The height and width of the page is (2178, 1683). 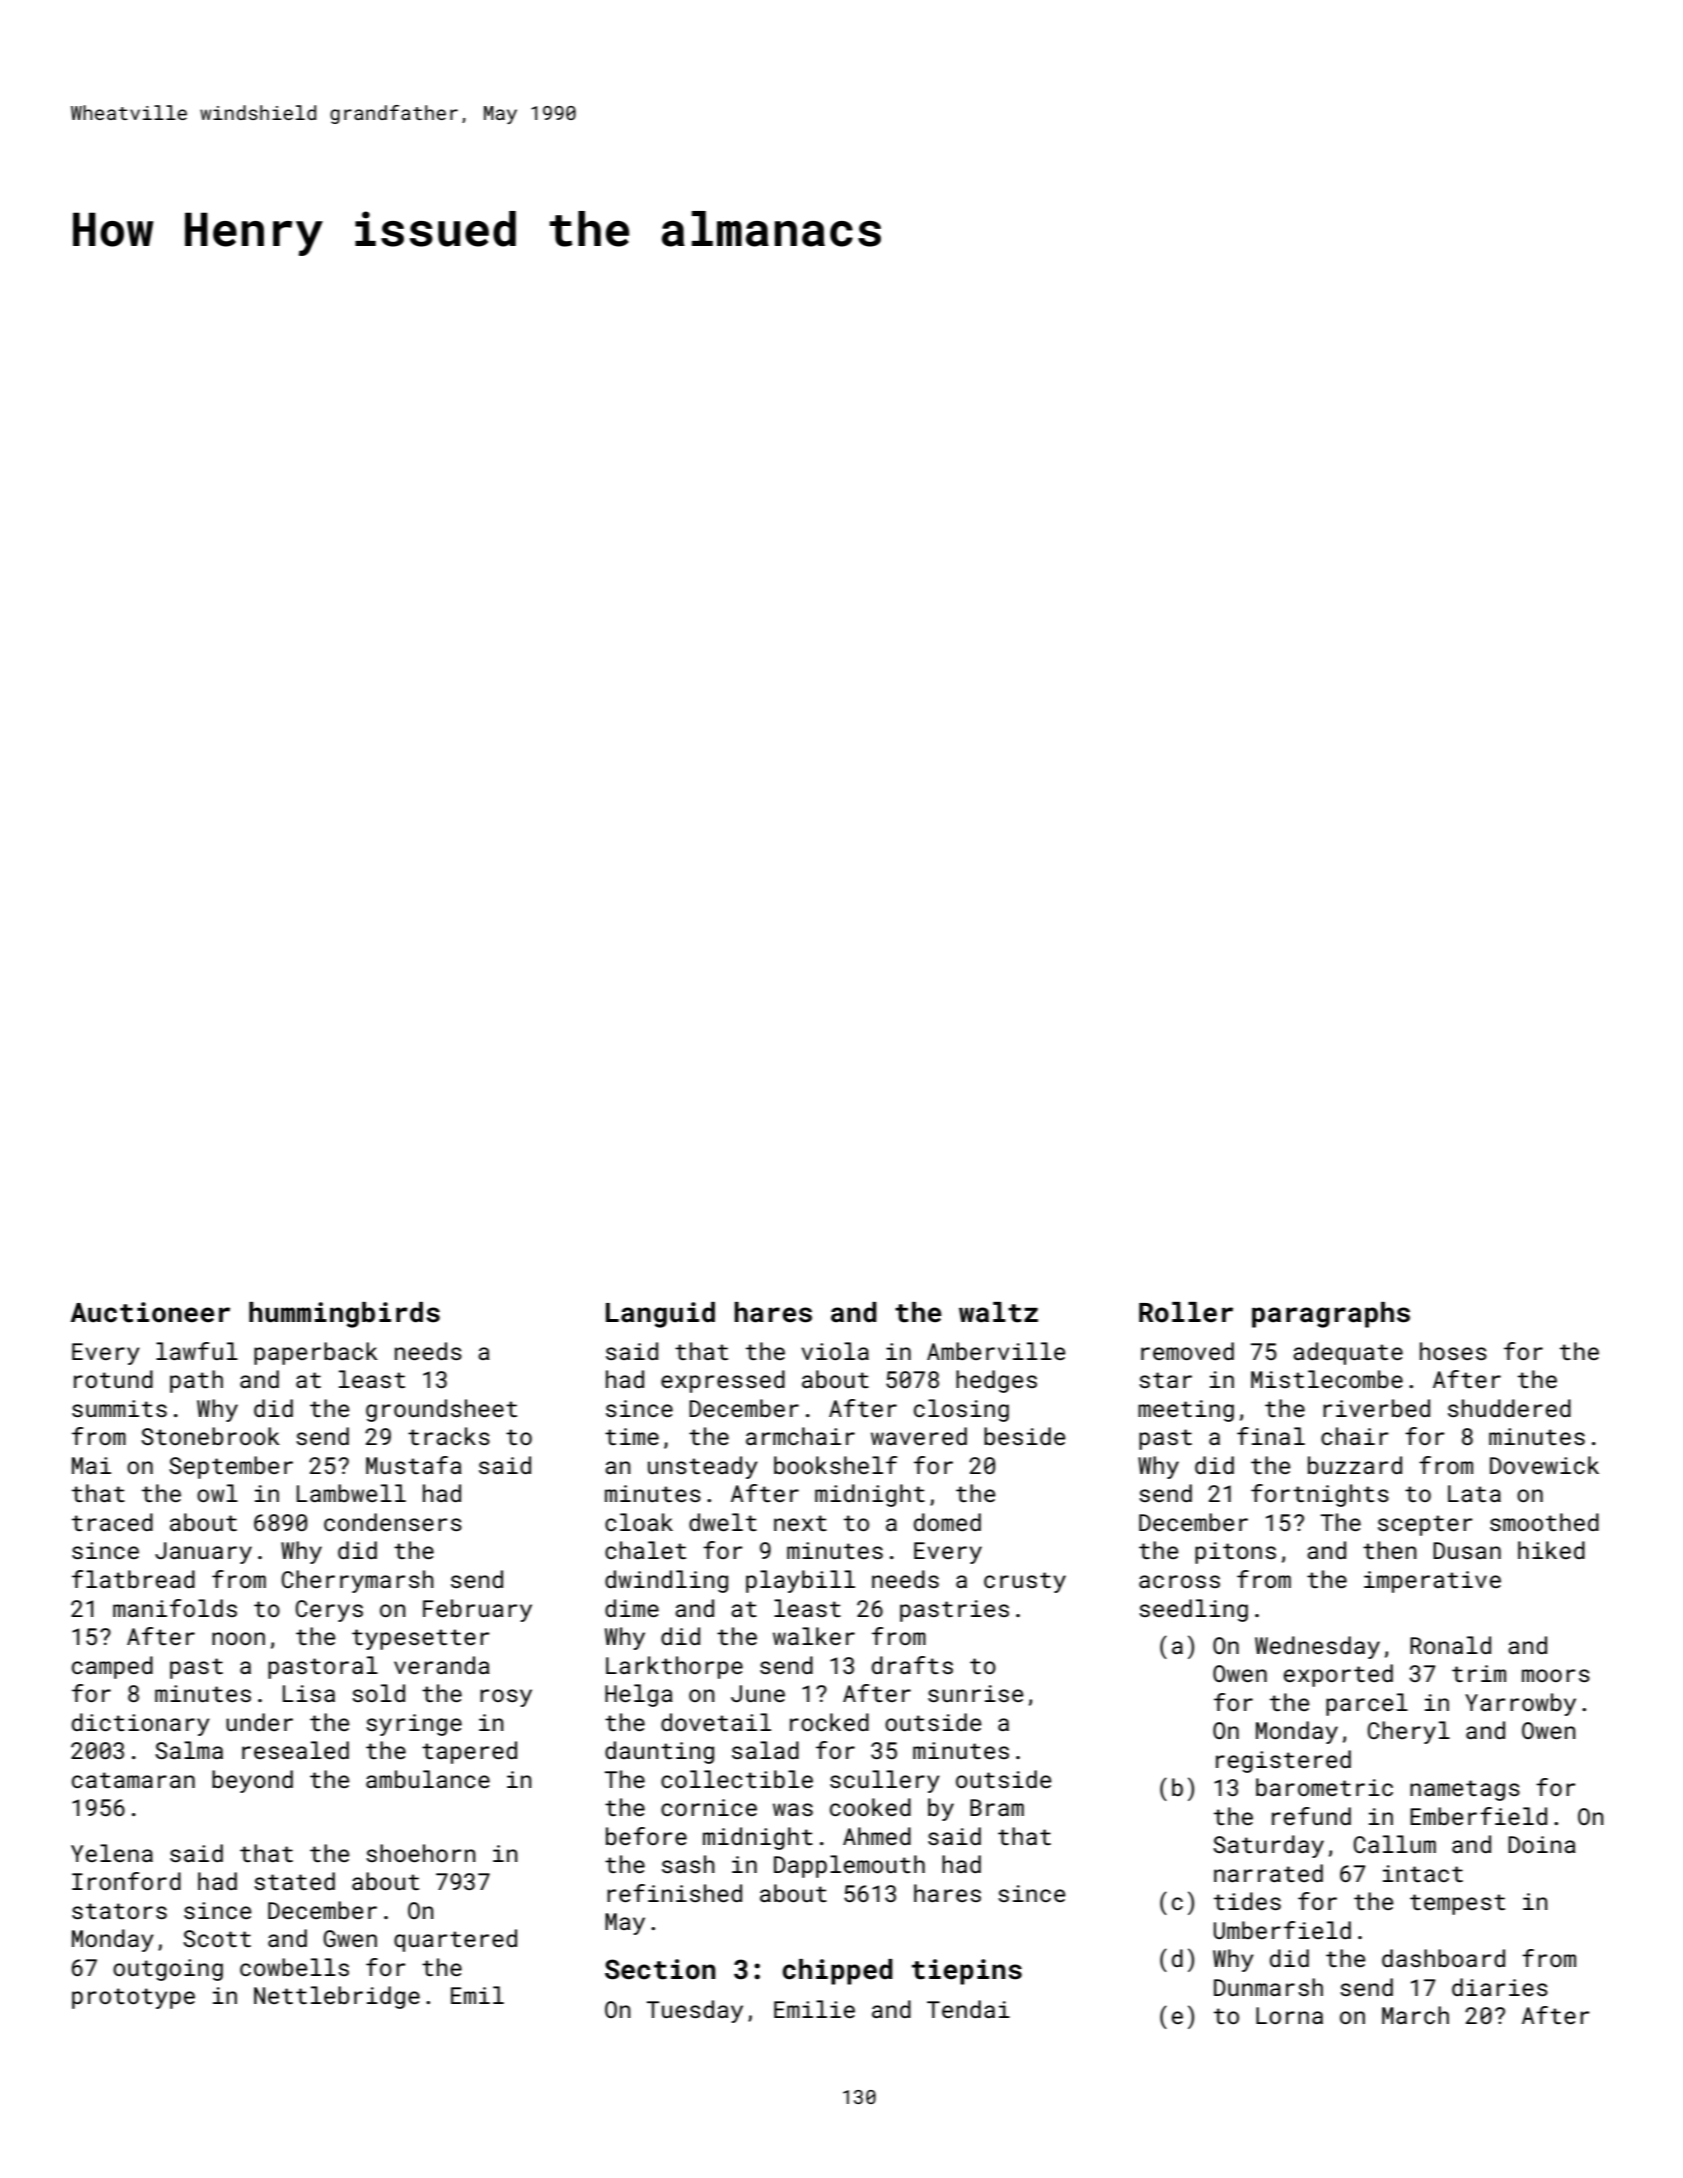 What do you see at coordinates (1186, 1312) in the page?
I see `Roller` at bounding box center [1186, 1312].
